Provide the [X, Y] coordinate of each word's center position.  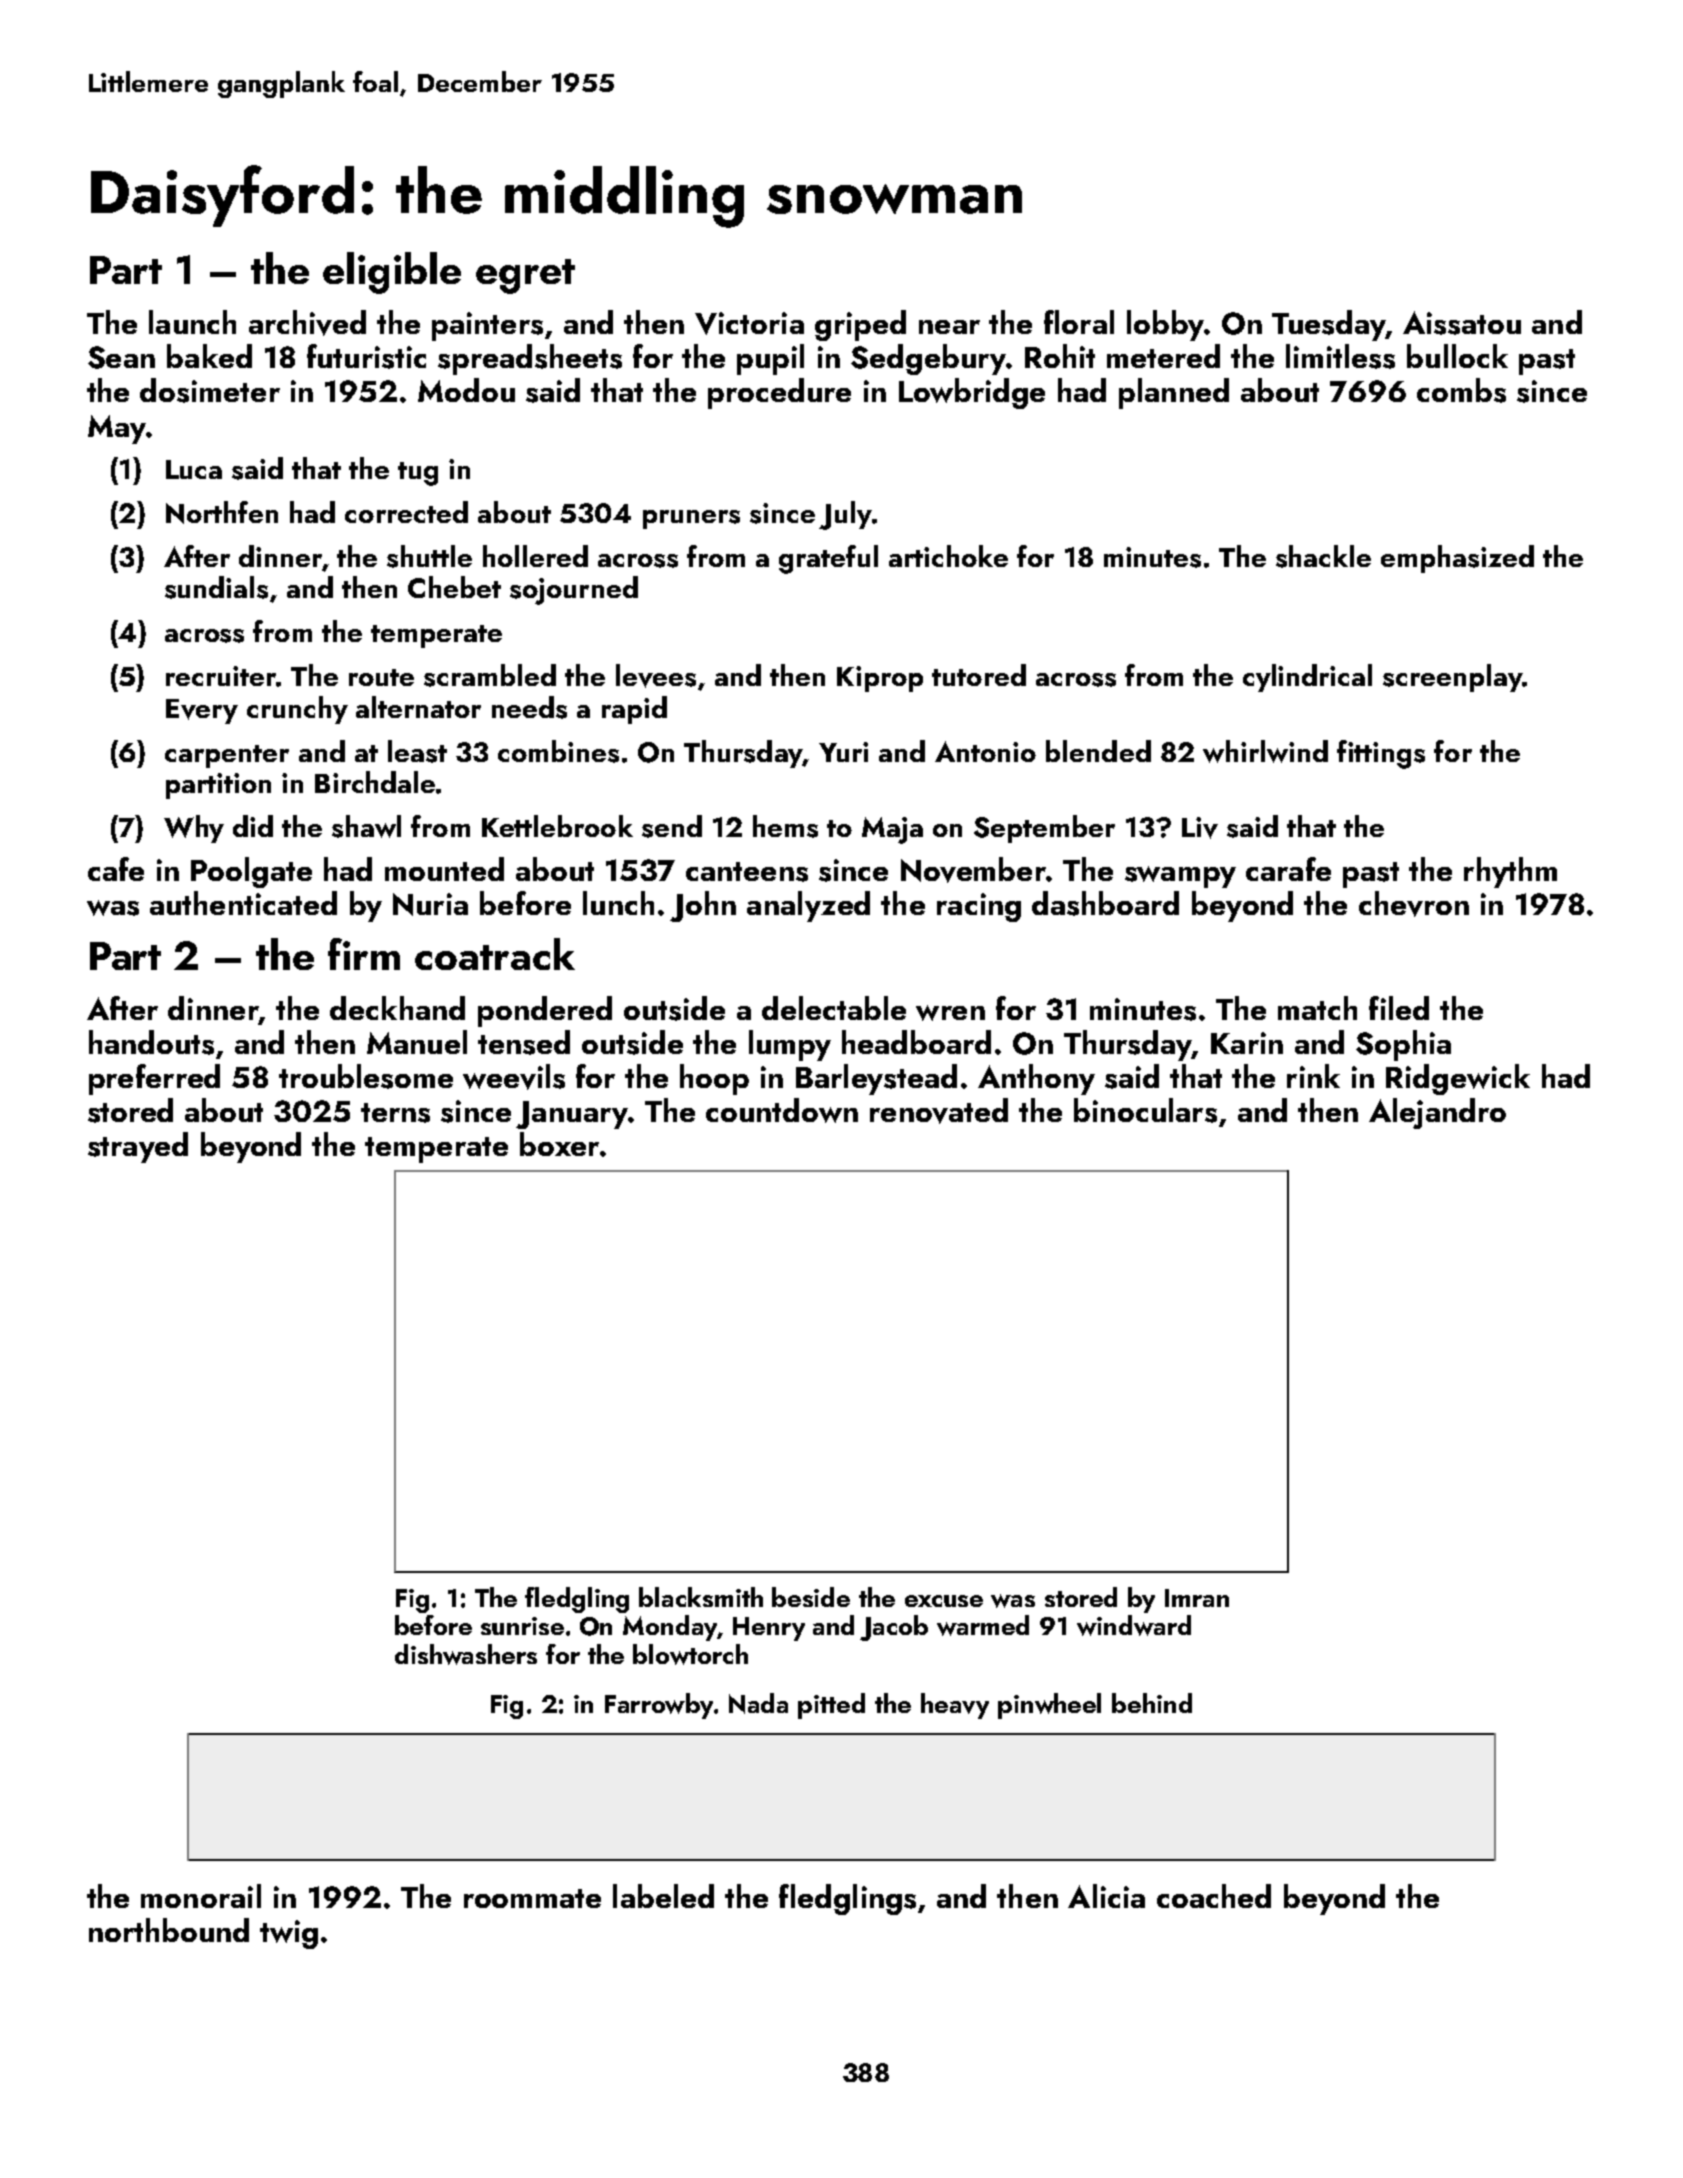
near [949, 327]
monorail [201, 1896]
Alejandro [1437, 1113]
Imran [1197, 1598]
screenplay [1452, 678]
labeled [663, 1896]
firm [364, 954]
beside [811, 1597]
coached [1214, 1896]
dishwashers [466, 1654]
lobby [1165, 325]
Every [202, 711]
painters [487, 326]
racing [979, 907]
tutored [979, 675]
